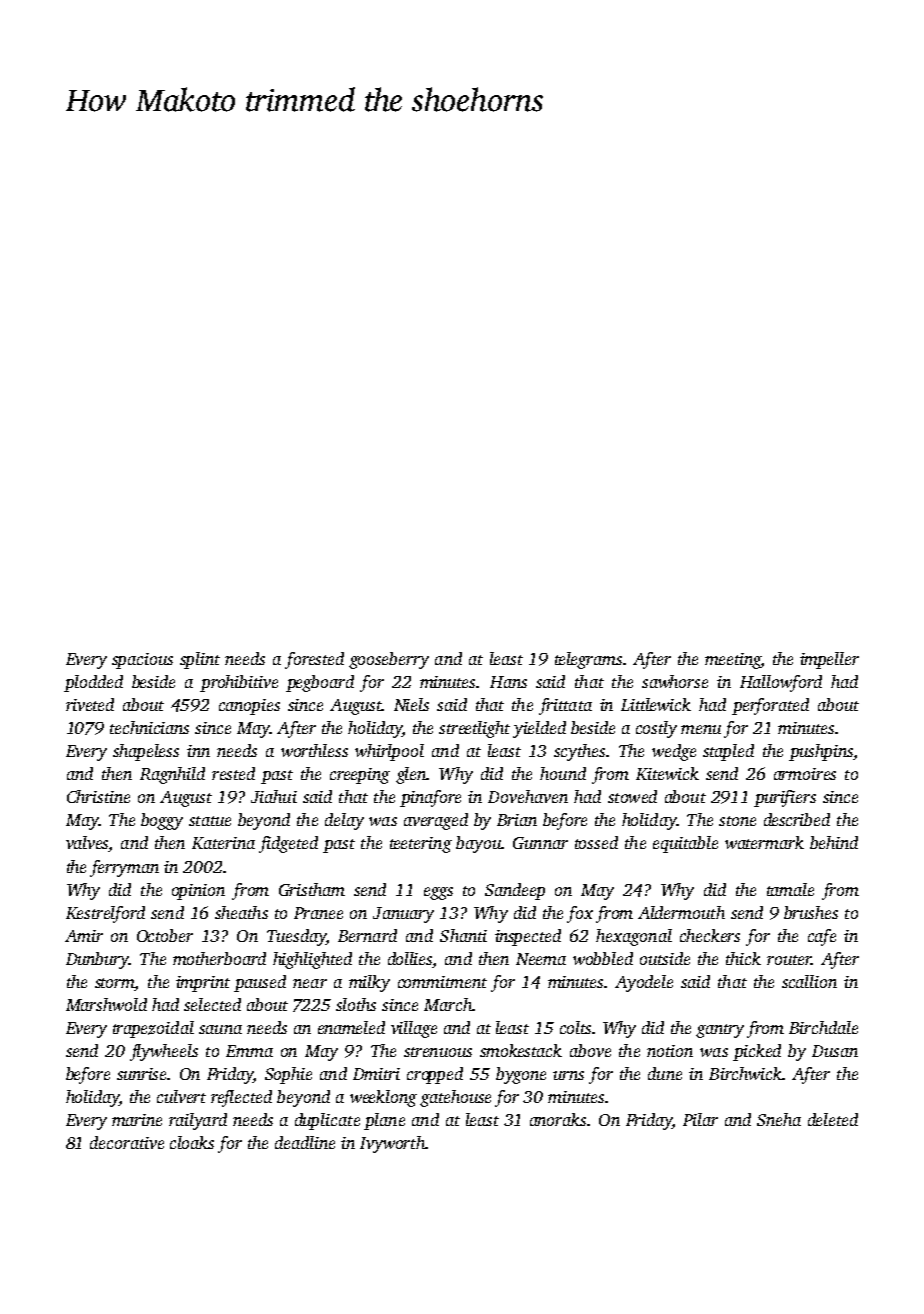  Describe the element at coordinates (515, 891) in the screenshot. I see `Sandeep` at that location.
